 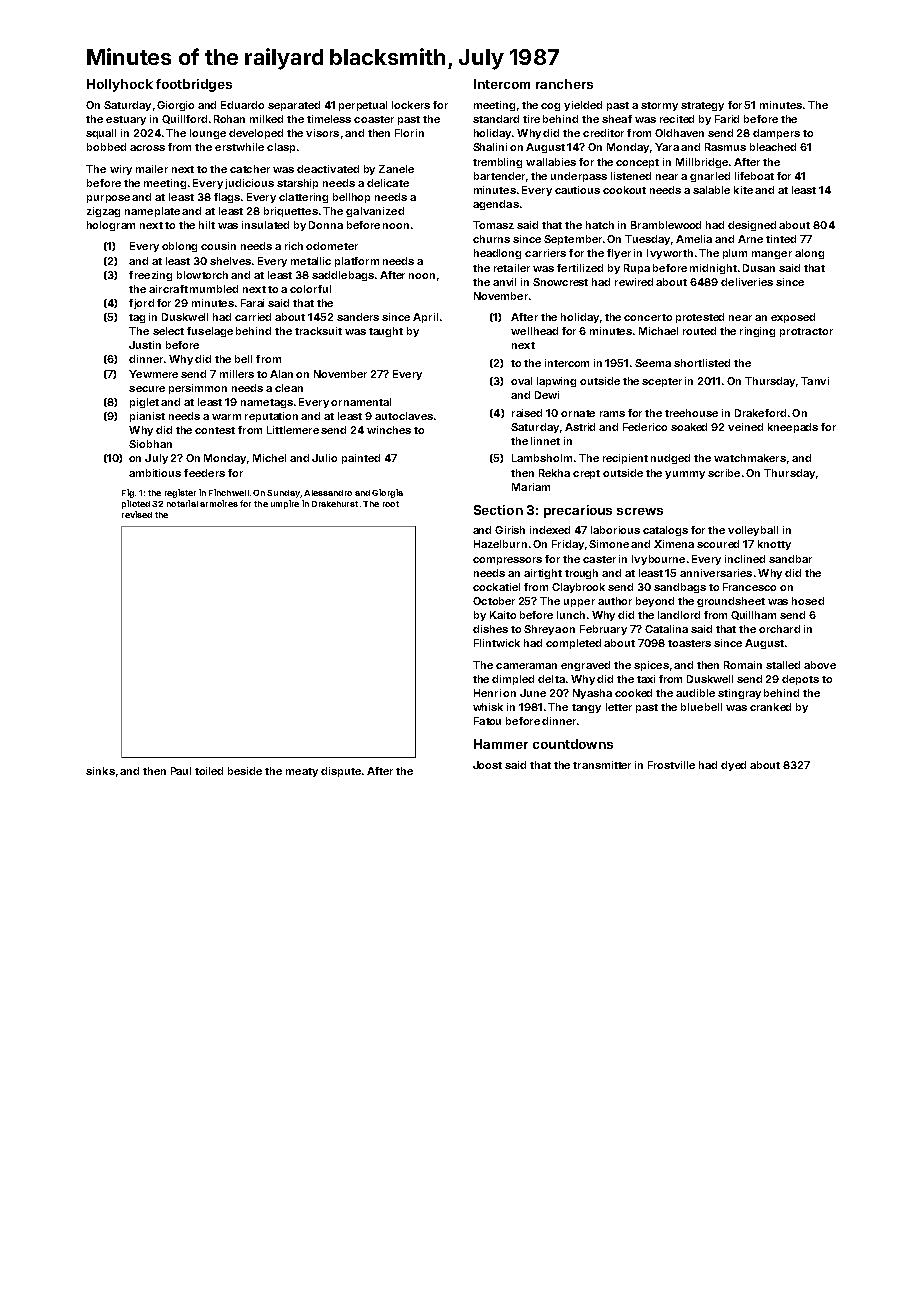 I want to click on Alessandro, so click(x=328, y=493).
